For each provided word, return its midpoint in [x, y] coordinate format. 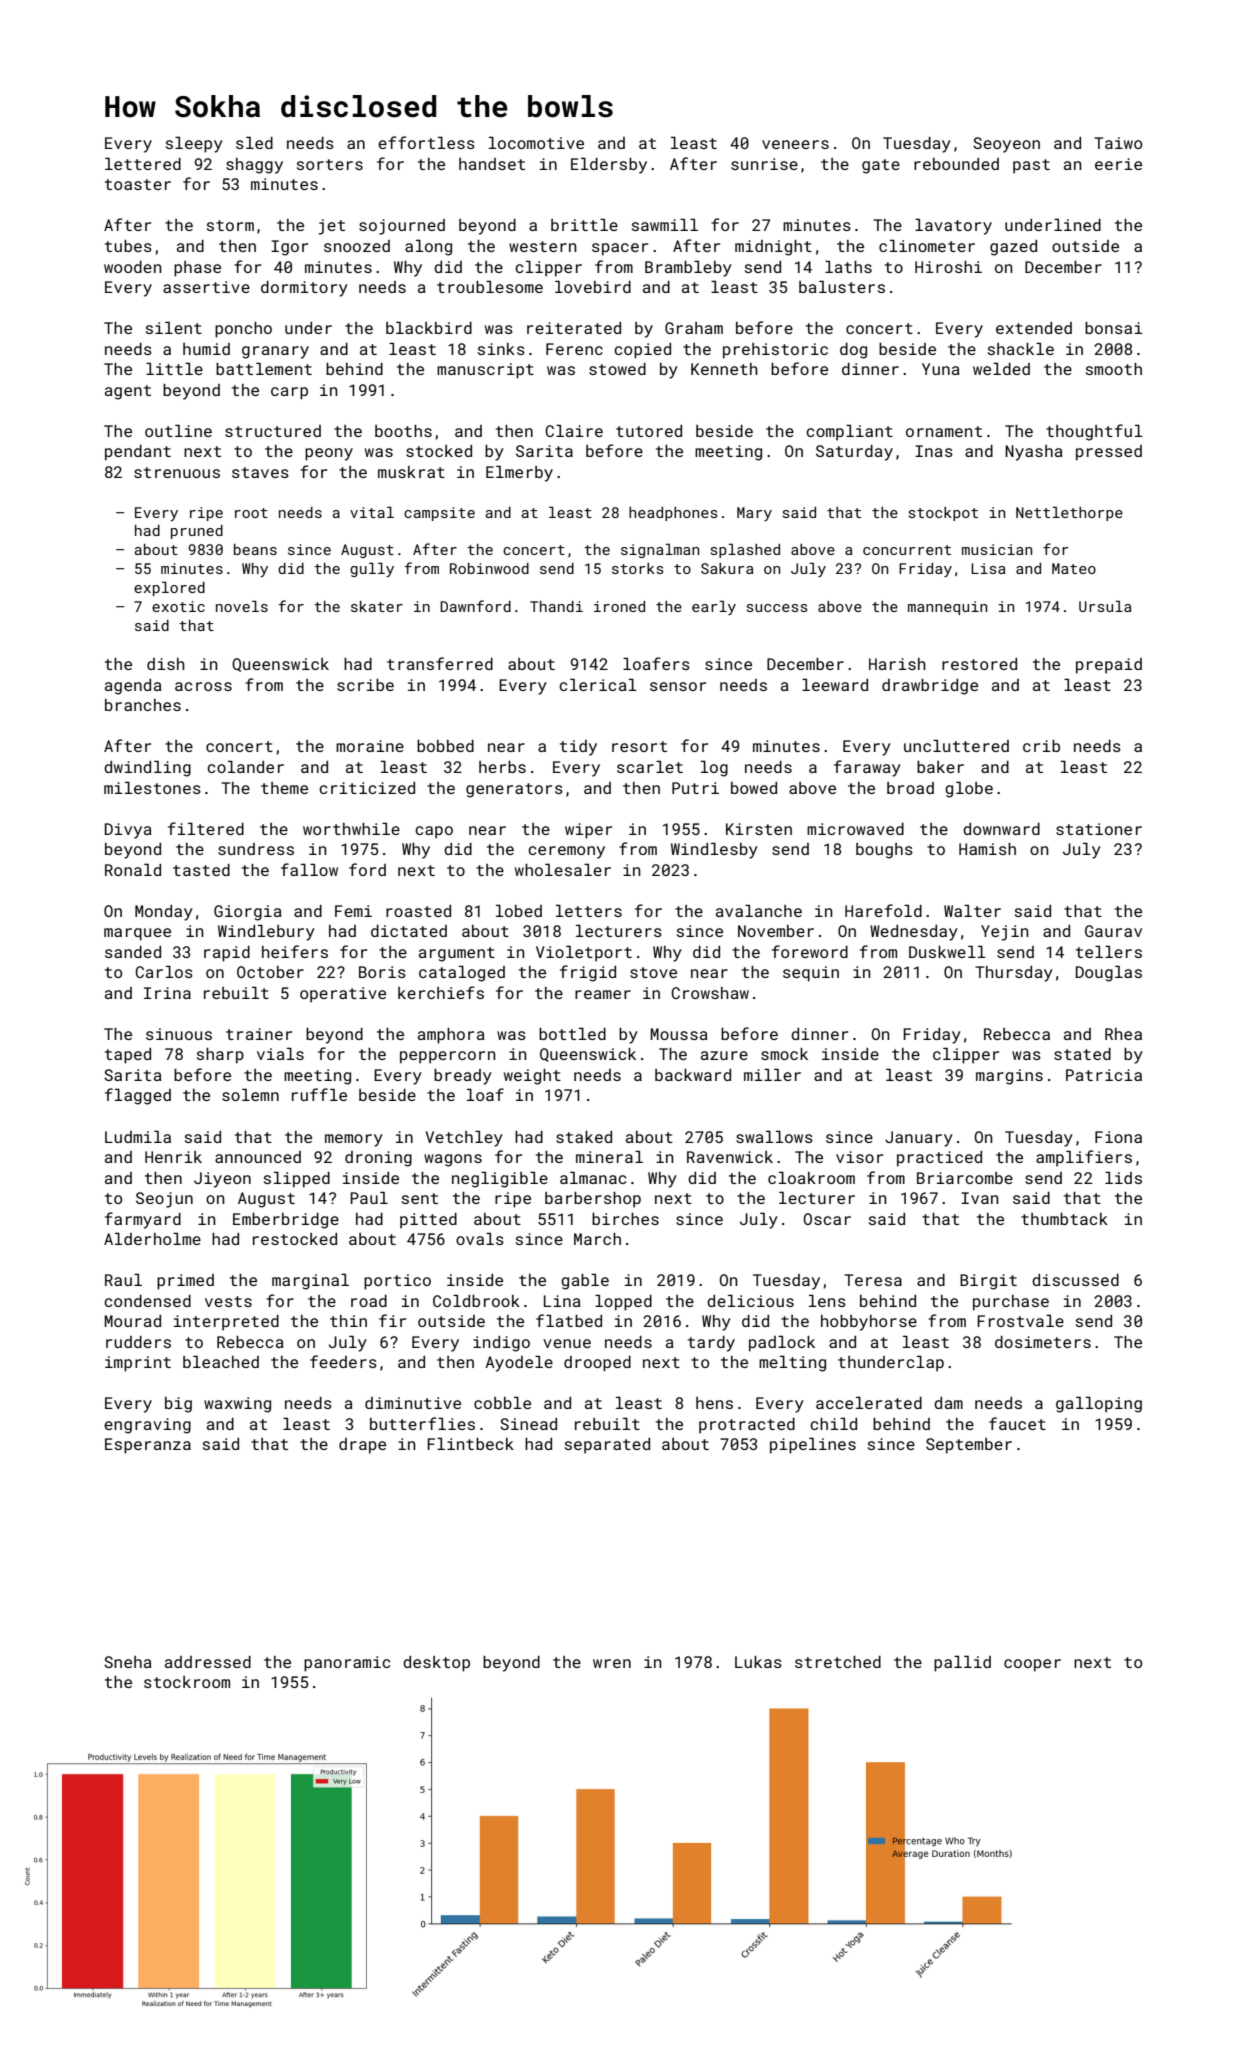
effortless [426, 142]
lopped [623, 1303]
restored [979, 664]
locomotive [536, 143]
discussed [1075, 1280]
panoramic [347, 1664]
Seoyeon [1006, 145]
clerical [598, 685]
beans [255, 549]
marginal [310, 1282]
